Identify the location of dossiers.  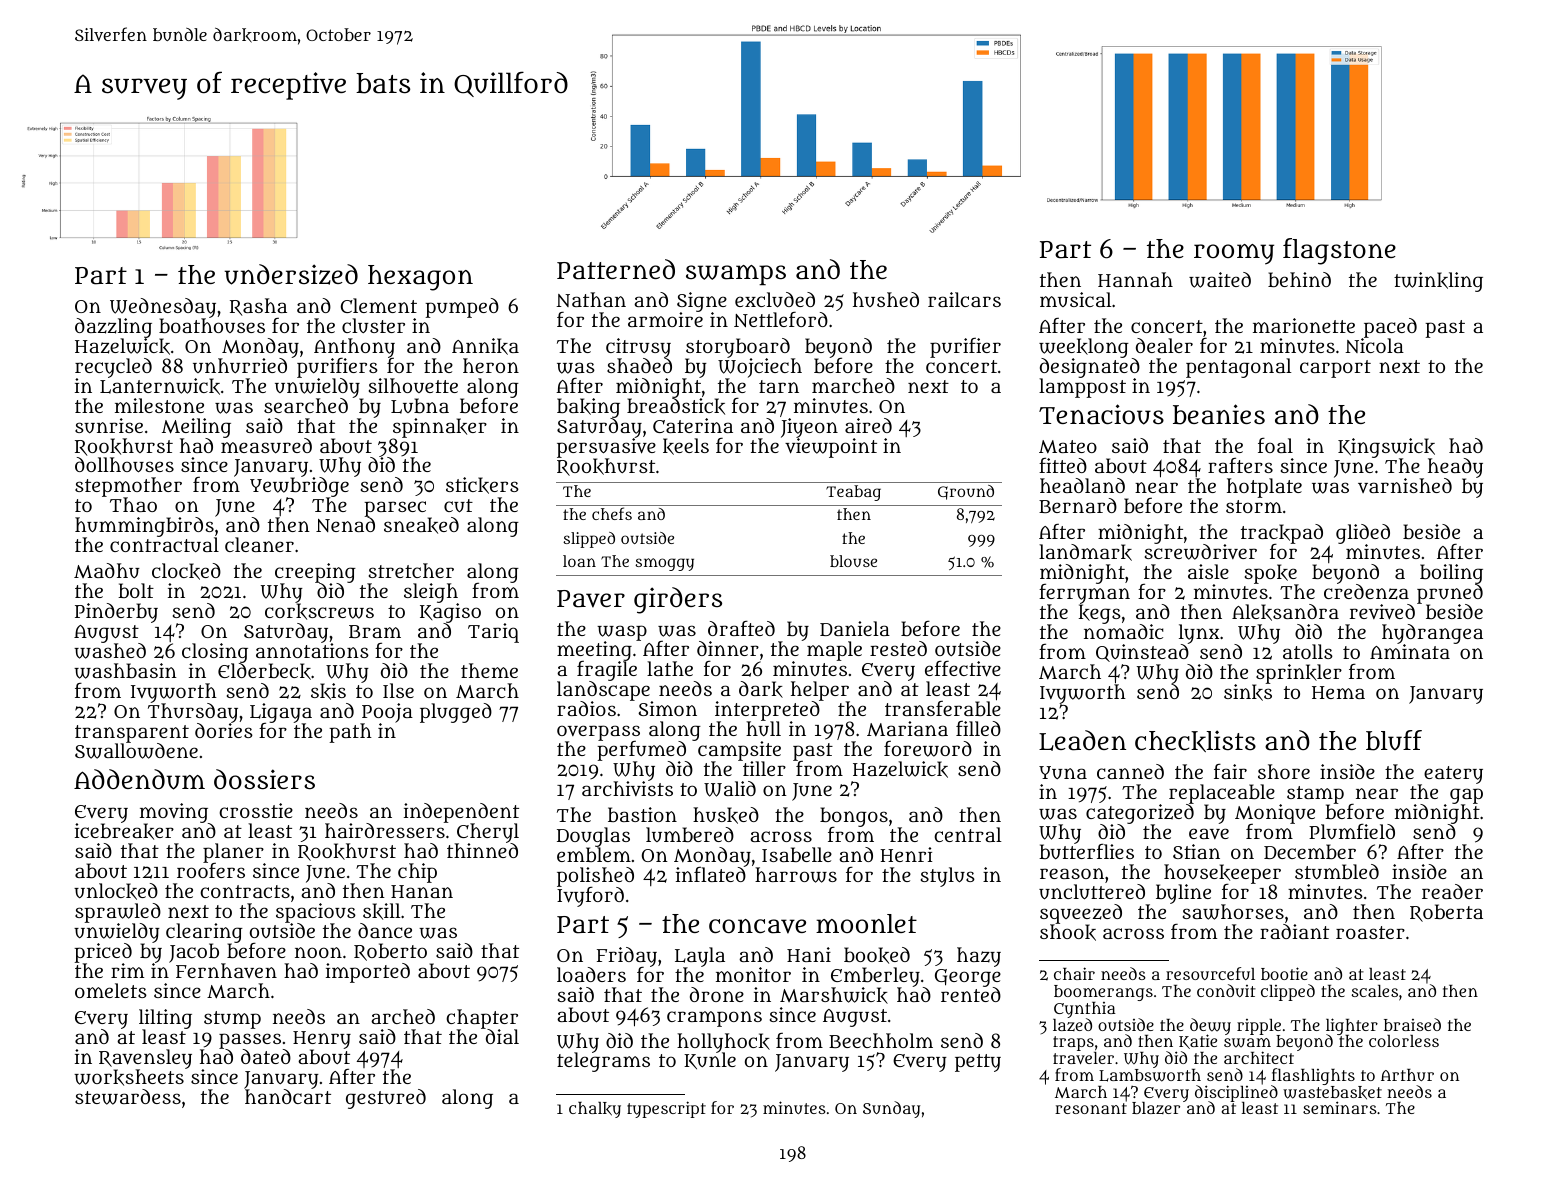
(264, 779).
